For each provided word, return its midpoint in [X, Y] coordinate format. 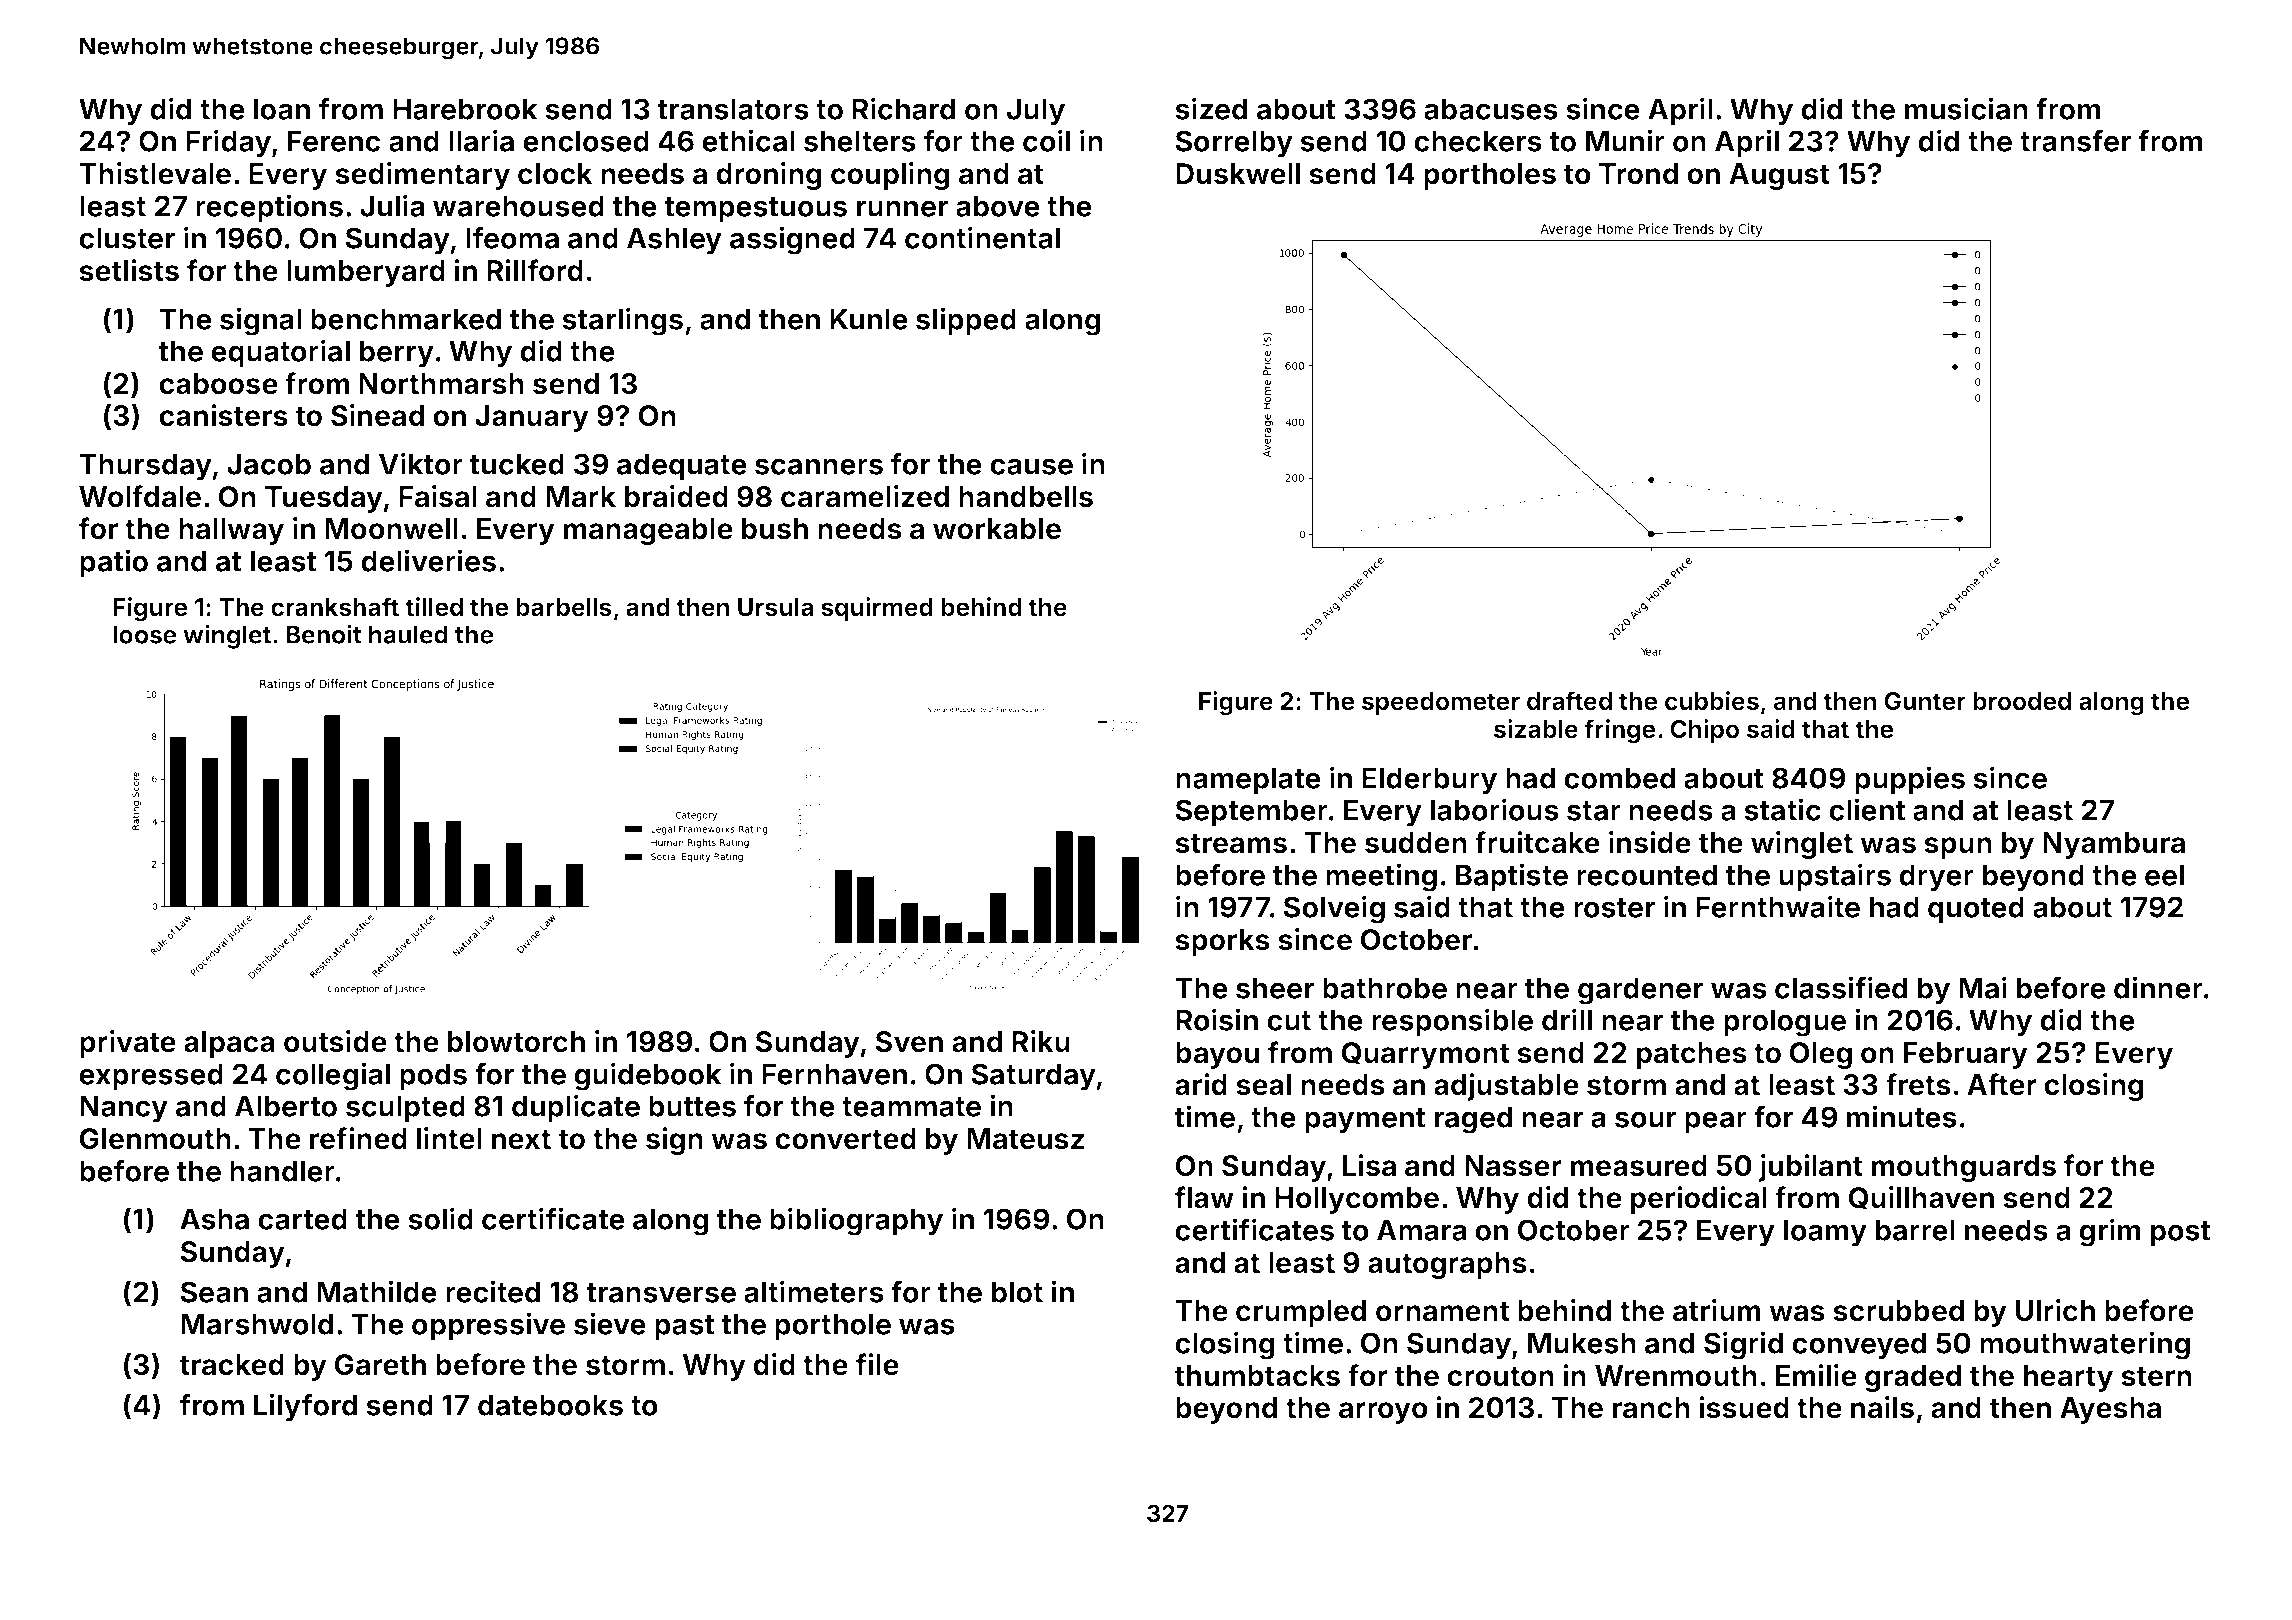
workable [997, 529]
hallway [231, 531]
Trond [1638, 174]
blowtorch [516, 1042]
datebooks [550, 1405]
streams [1231, 843]
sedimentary [422, 176]
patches [1692, 1055]
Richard [903, 108]
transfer [2075, 140]
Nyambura [2114, 845]
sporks [1222, 942]
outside [335, 1041]
